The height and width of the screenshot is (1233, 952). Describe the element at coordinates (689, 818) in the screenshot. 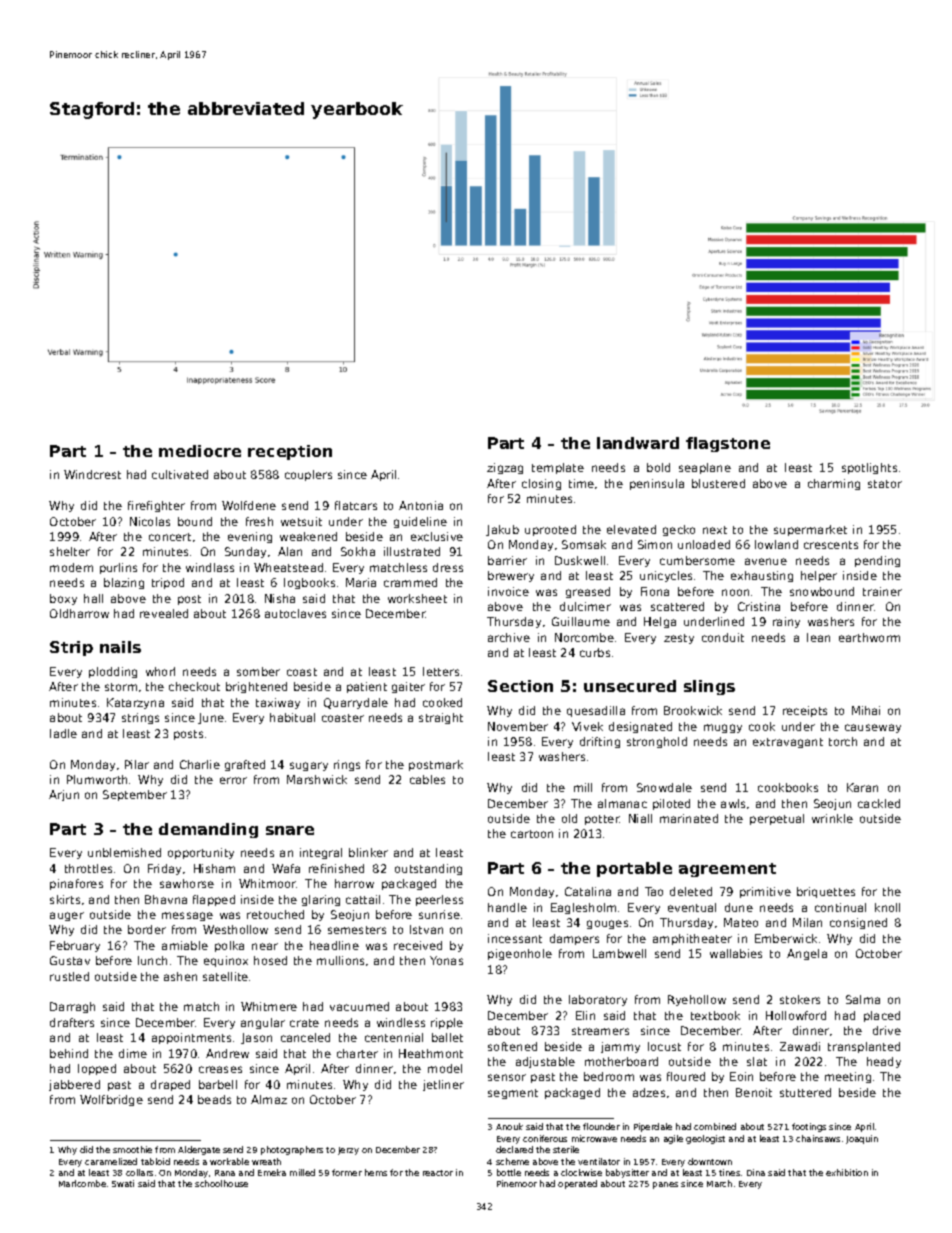

I see `marinated` at that location.
